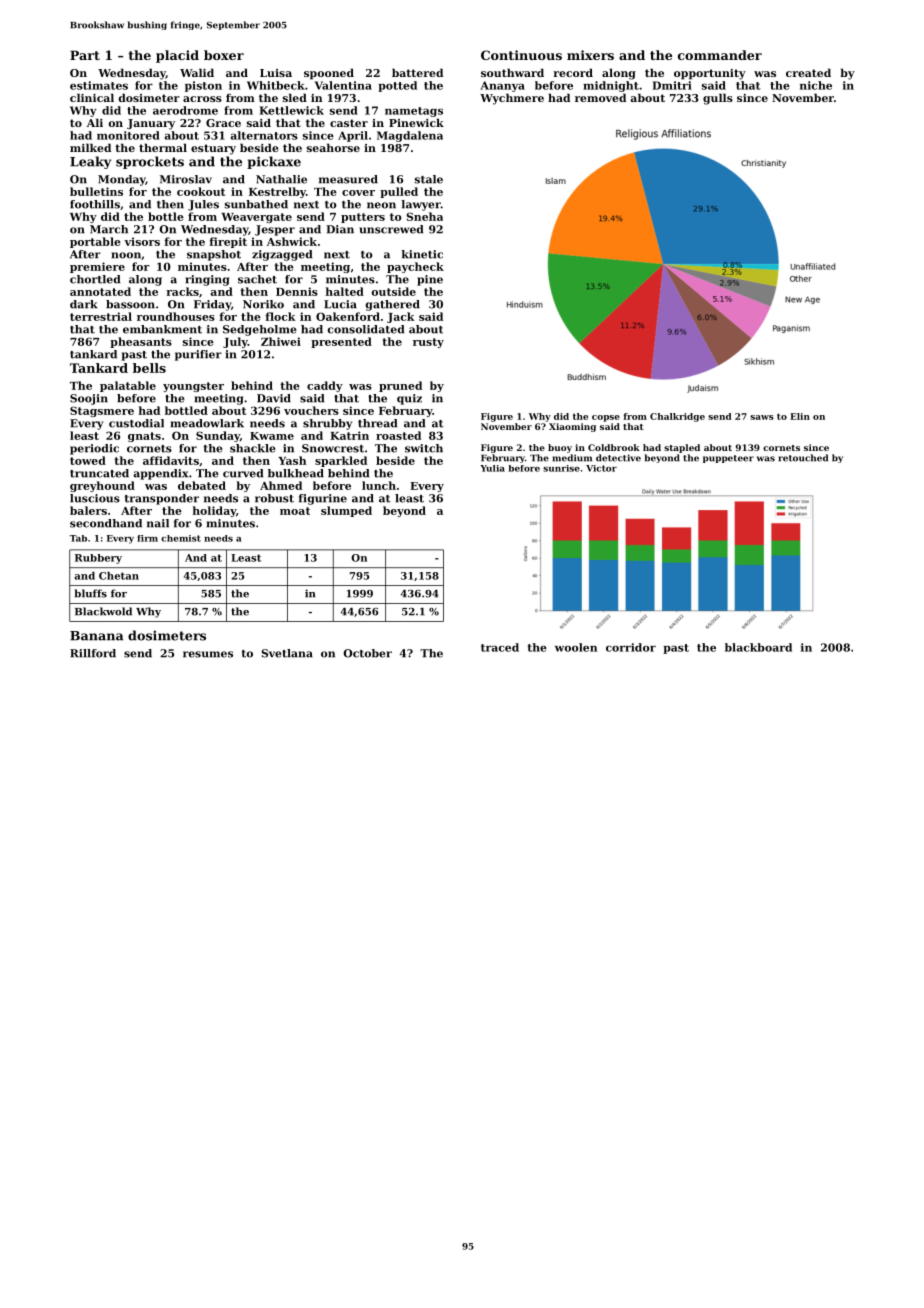  I want to click on lunch, so click(379, 485).
